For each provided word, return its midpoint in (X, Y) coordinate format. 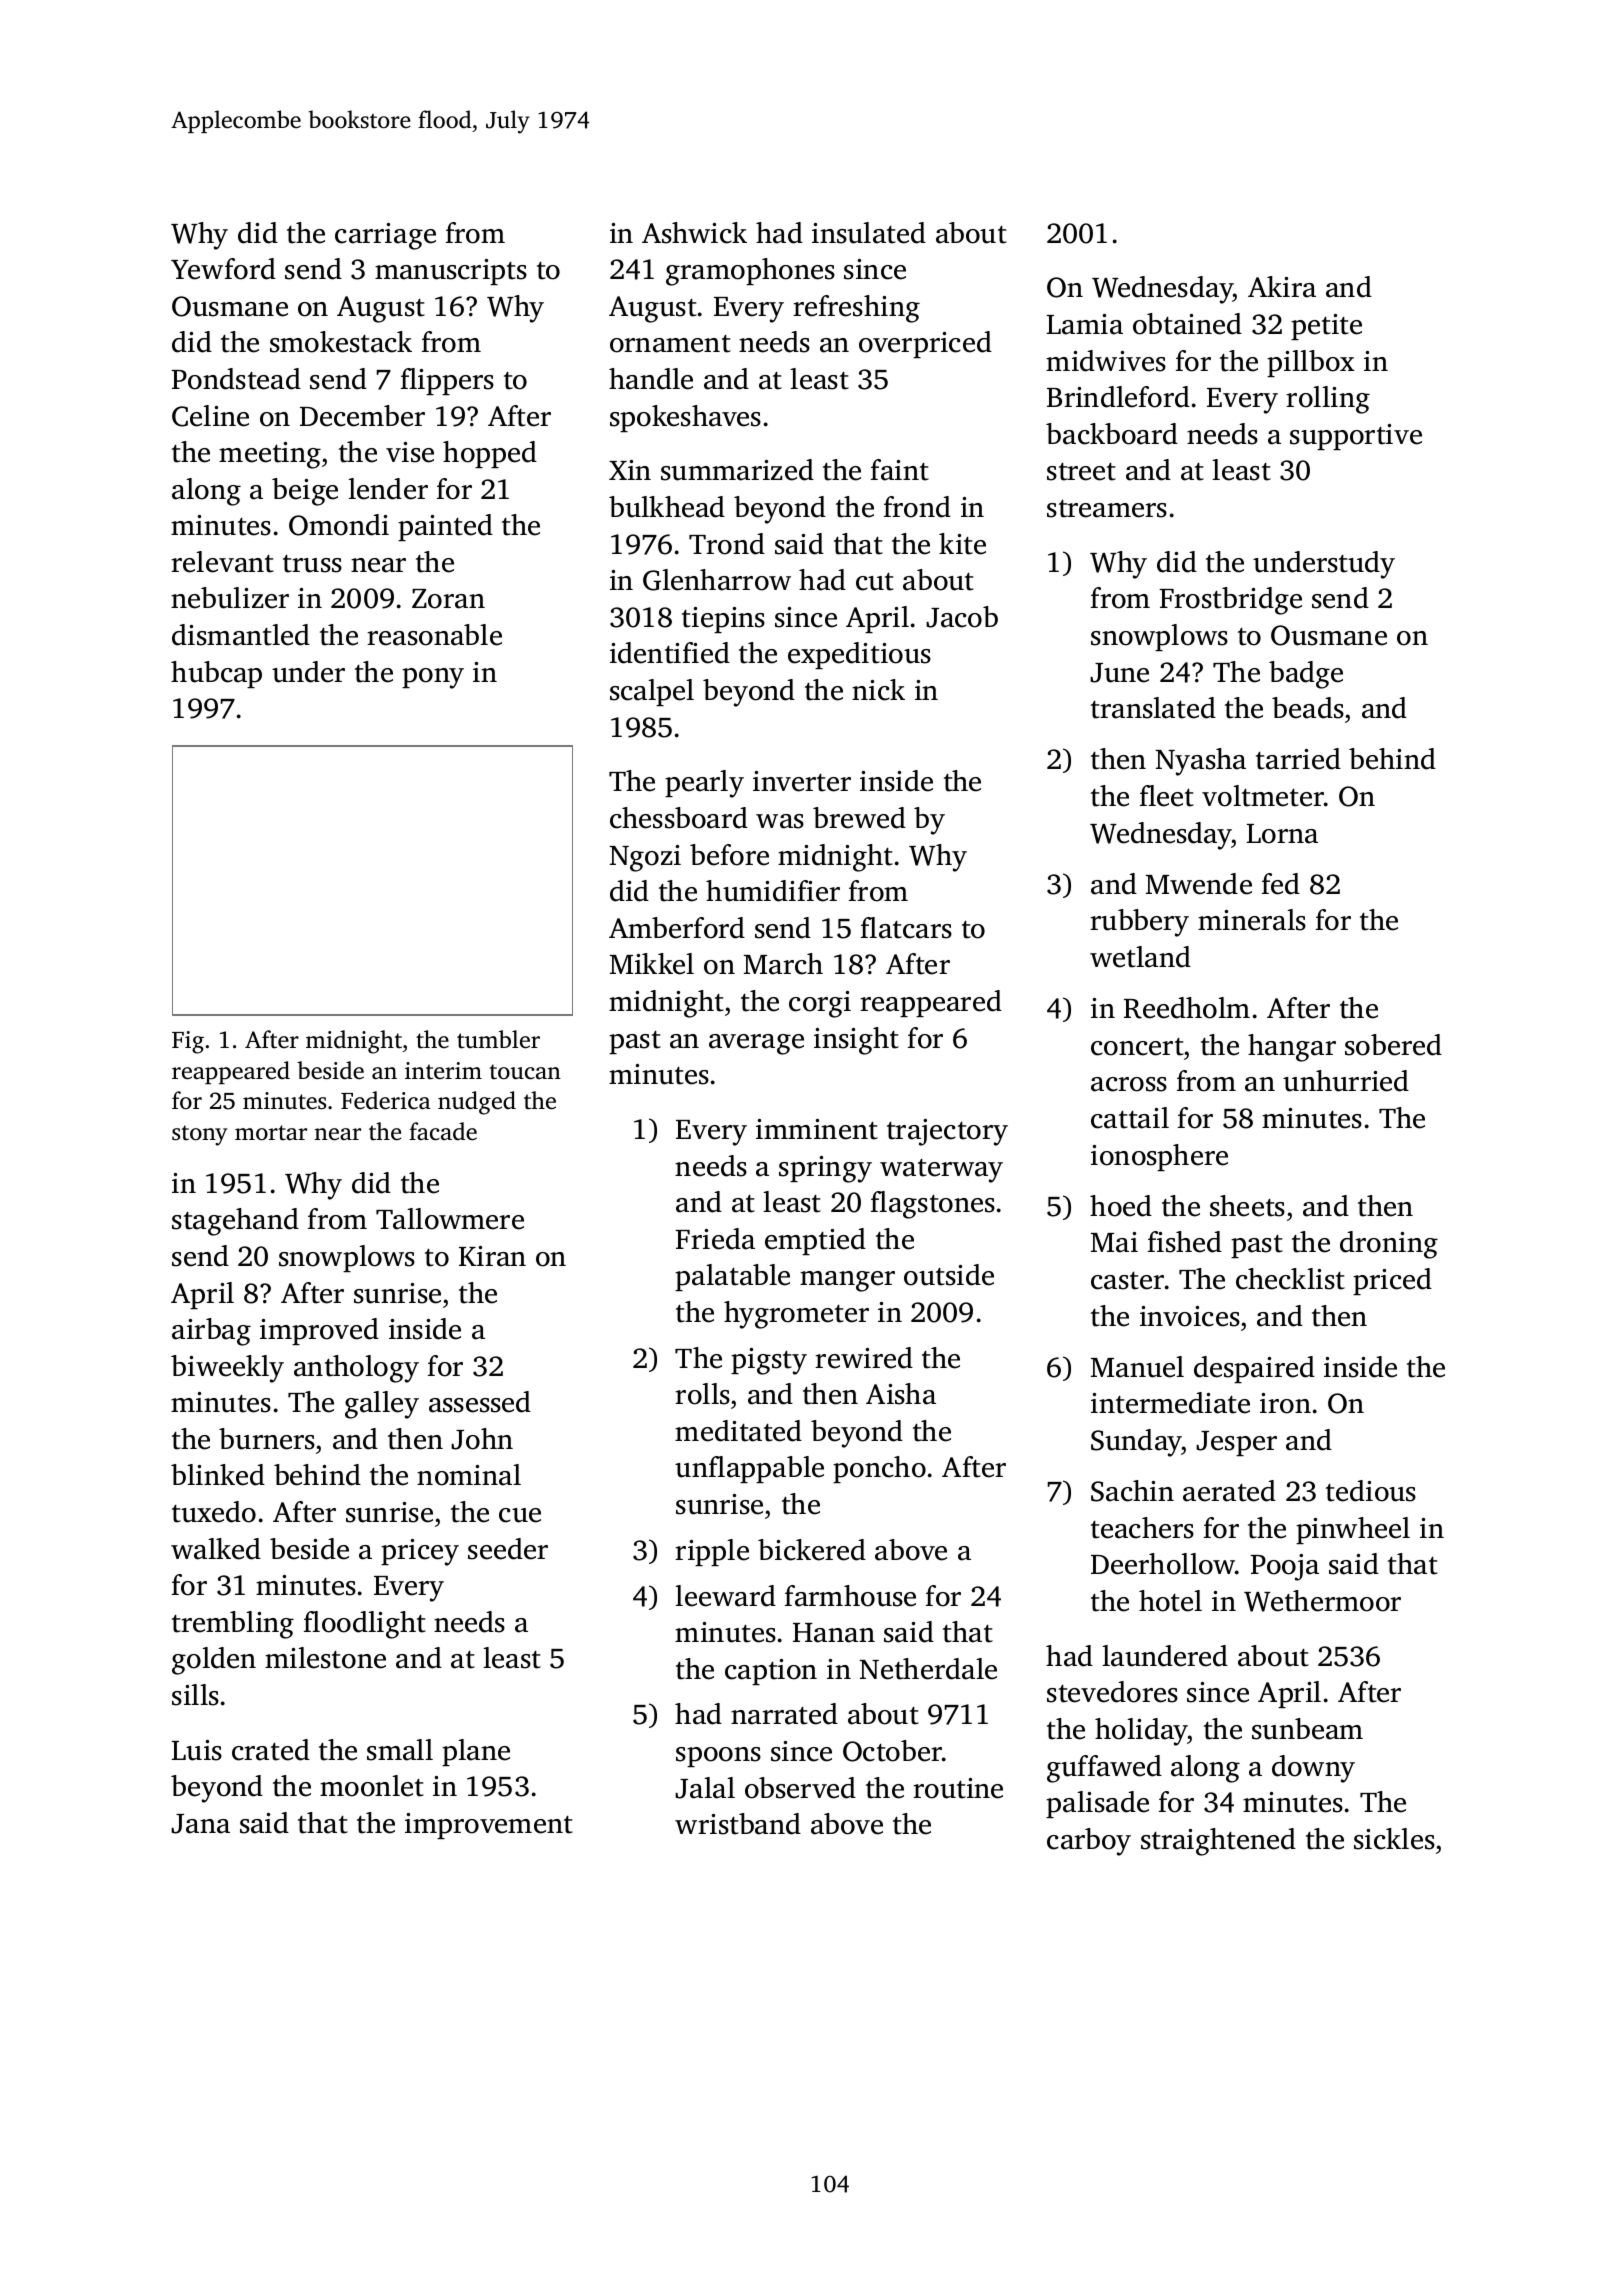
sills (195, 1695)
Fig (188, 1042)
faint (900, 470)
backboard (1112, 434)
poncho (879, 1469)
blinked (218, 1475)
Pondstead (236, 379)
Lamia (1085, 324)
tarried (1298, 759)
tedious (1371, 1491)
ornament (670, 344)
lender (388, 489)
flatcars (906, 928)
